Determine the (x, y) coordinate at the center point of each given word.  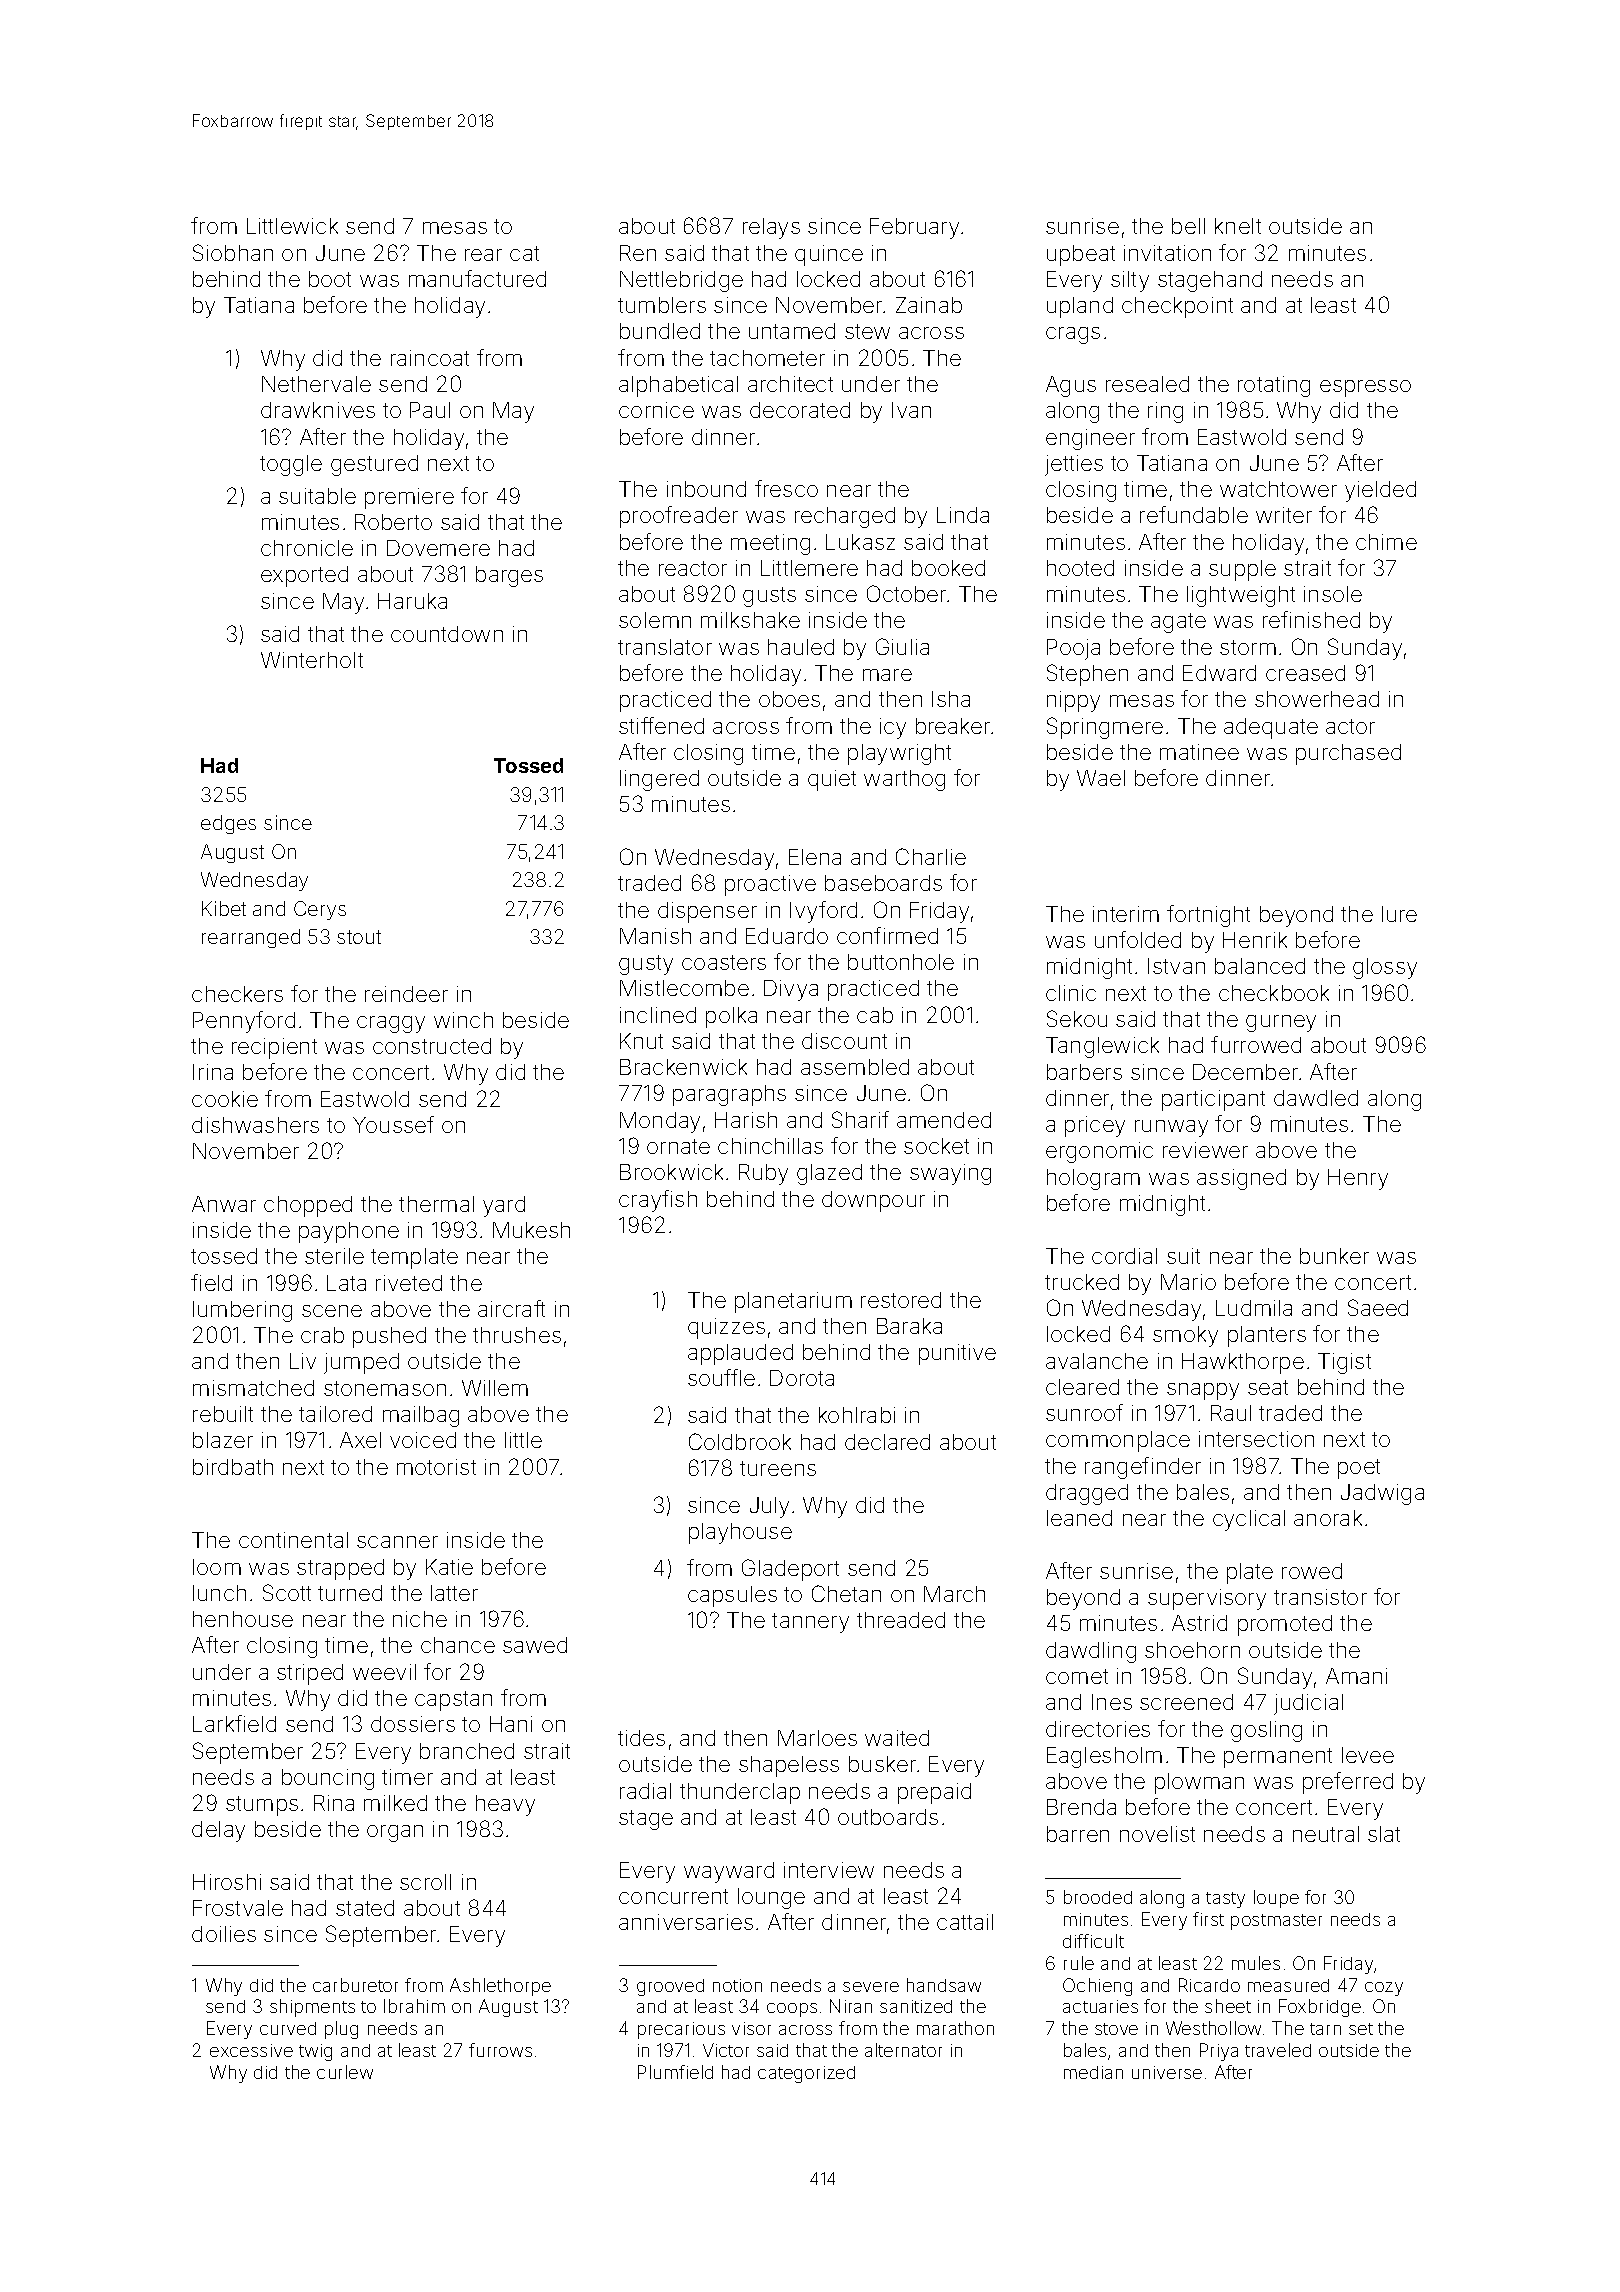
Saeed (1378, 1307)
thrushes (517, 1335)
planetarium (793, 1302)
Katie (449, 1567)
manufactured (477, 278)
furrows (500, 2050)
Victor (726, 2050)
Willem (495, 1388)
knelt (1238, 226)
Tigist (1344, 1363)
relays (771, 228)
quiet (832, 780)
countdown (447, 634)
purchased (1348, 754)
